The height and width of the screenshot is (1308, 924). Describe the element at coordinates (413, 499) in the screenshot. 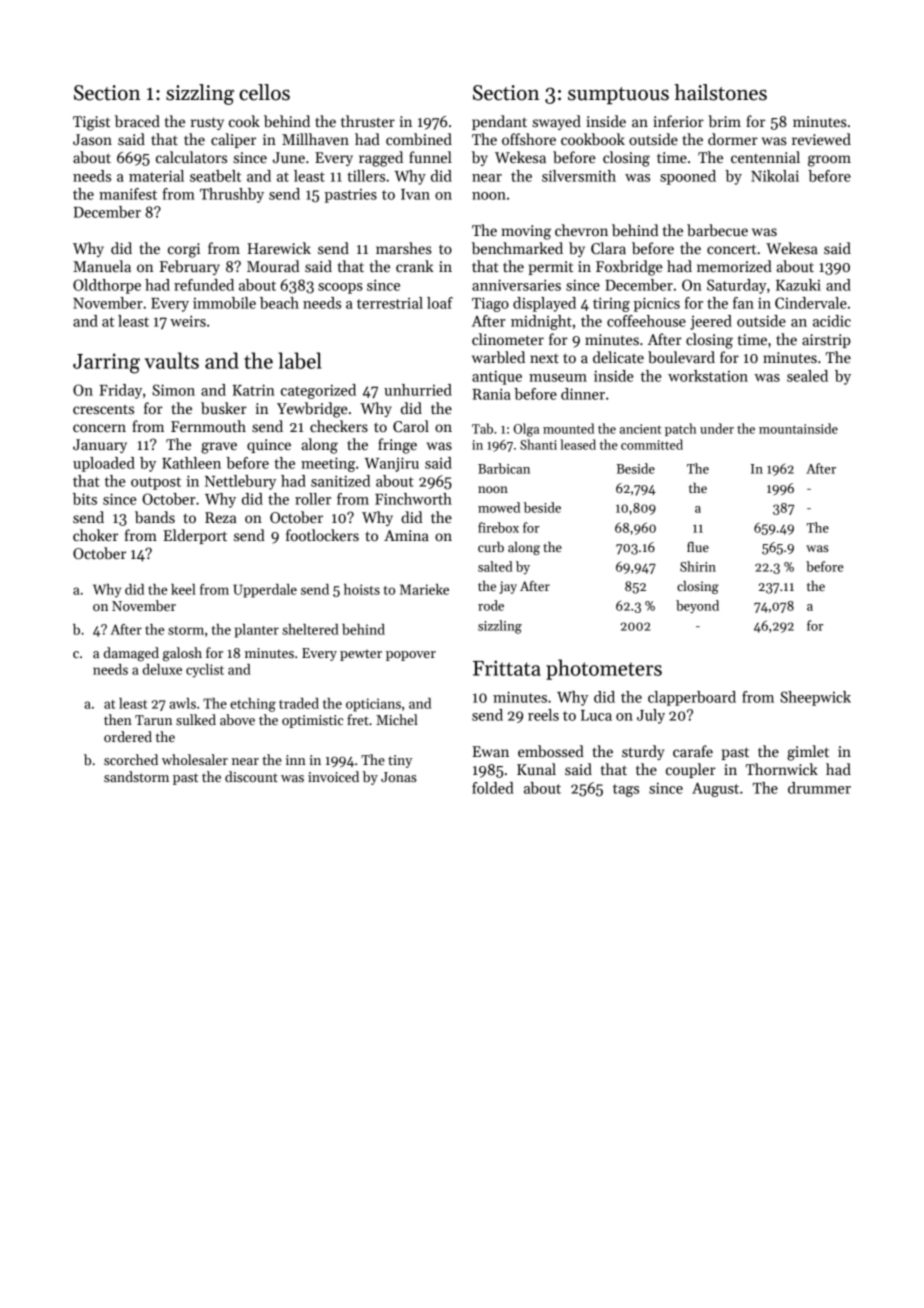

I see `Finchworth` at that location.
